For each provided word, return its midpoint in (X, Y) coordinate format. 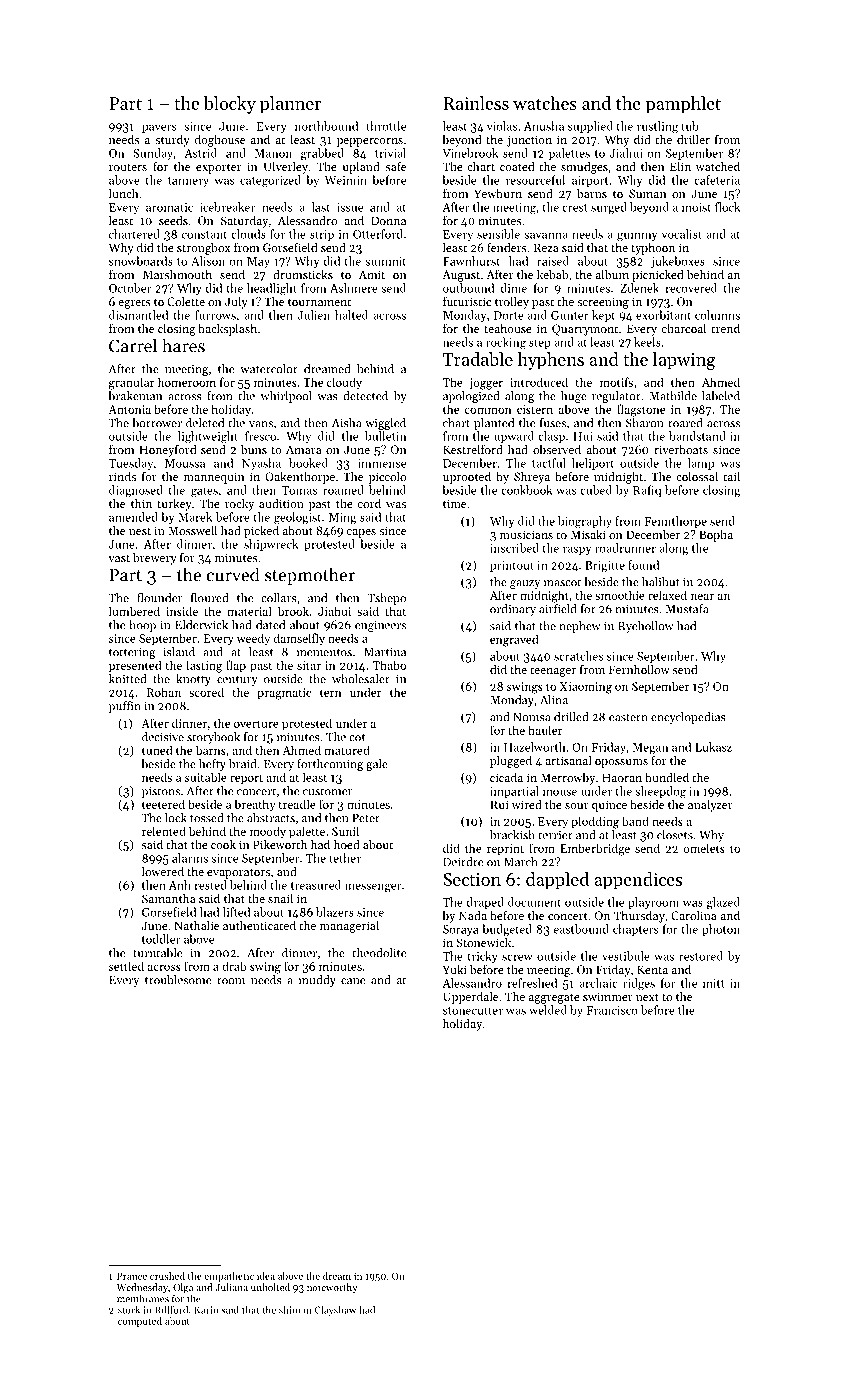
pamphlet (683, 105)
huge (574, 397)
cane (353, 981)
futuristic (467, 301)
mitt (714, 983)
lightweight (208, 437)
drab (234, 966)
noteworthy (332, 1288)
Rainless (476, 103)
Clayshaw (335, 1311)
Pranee (132, 1276)
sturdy (172, 141)
